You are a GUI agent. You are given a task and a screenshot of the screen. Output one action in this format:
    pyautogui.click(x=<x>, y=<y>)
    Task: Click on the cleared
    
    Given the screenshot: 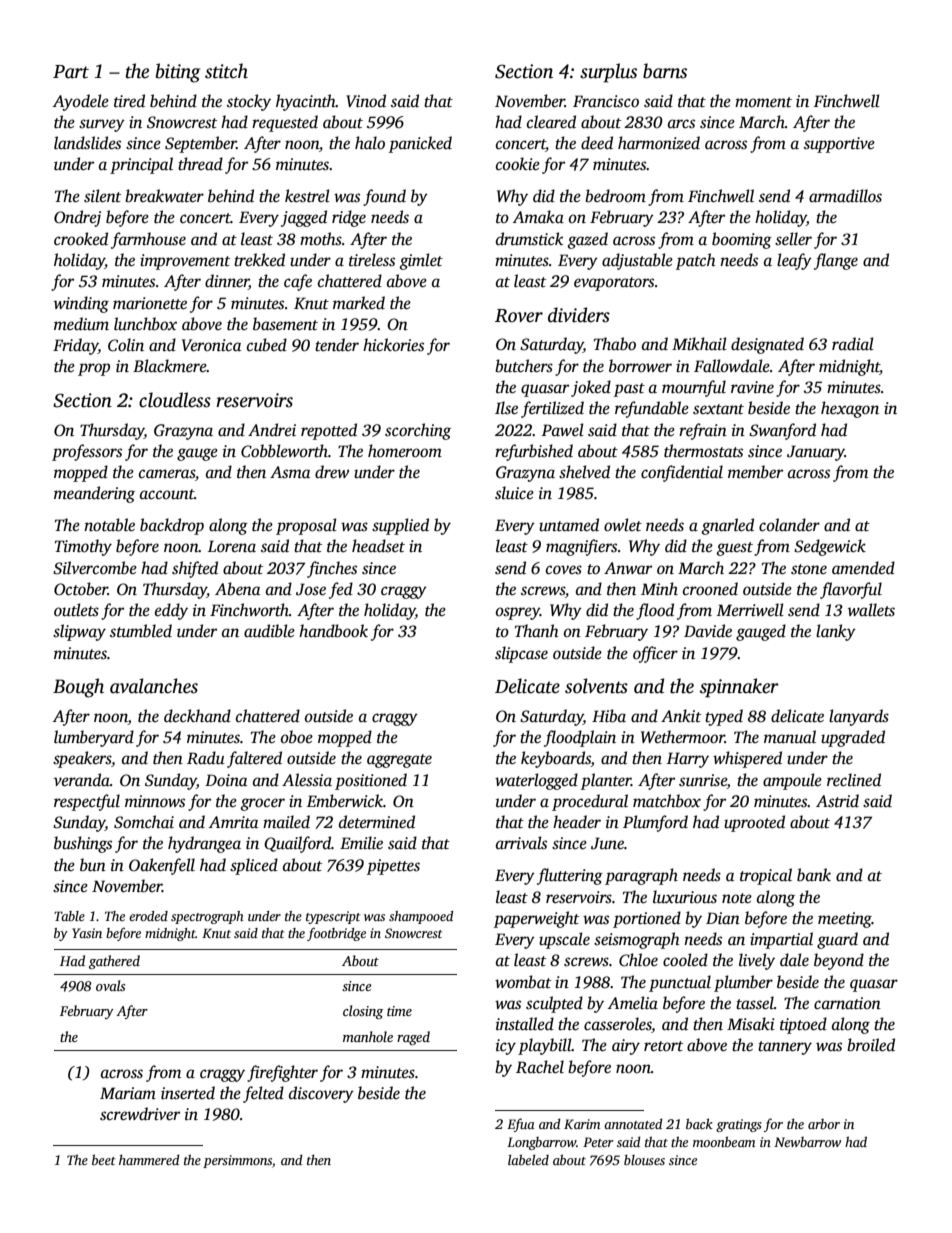 What is the action you would take?
    pyautogui.click(x=551, y=122)
